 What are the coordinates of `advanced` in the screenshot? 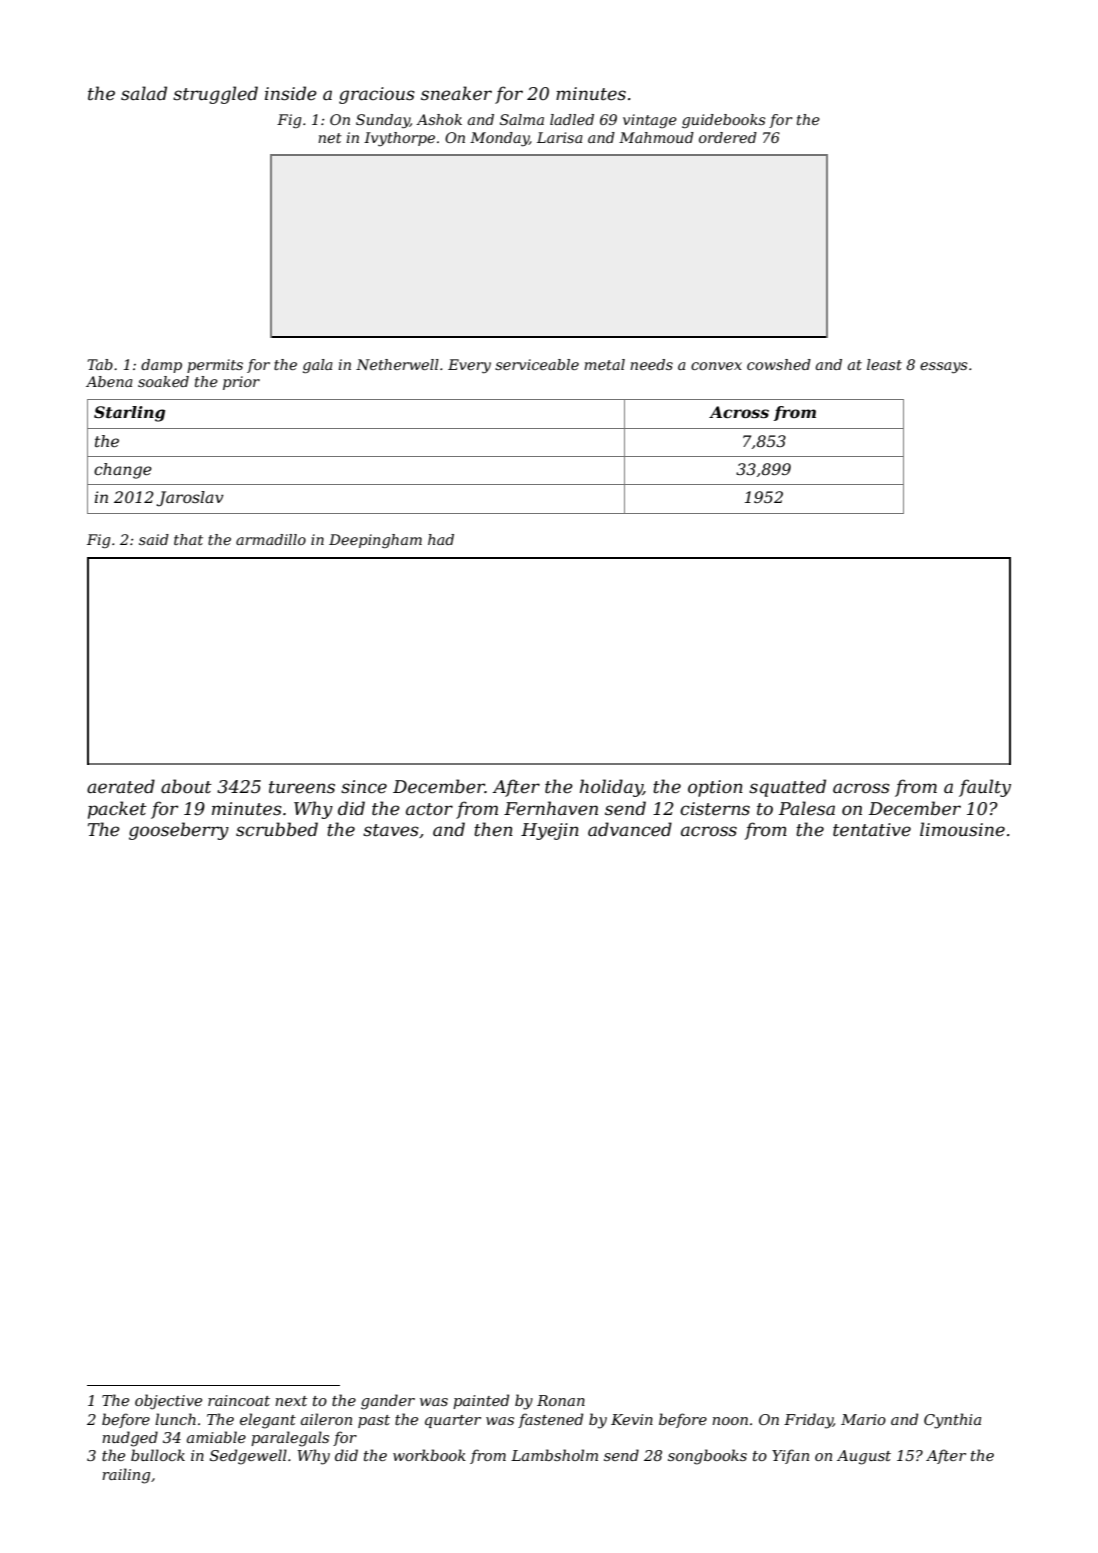 It's located at (630, 829).
